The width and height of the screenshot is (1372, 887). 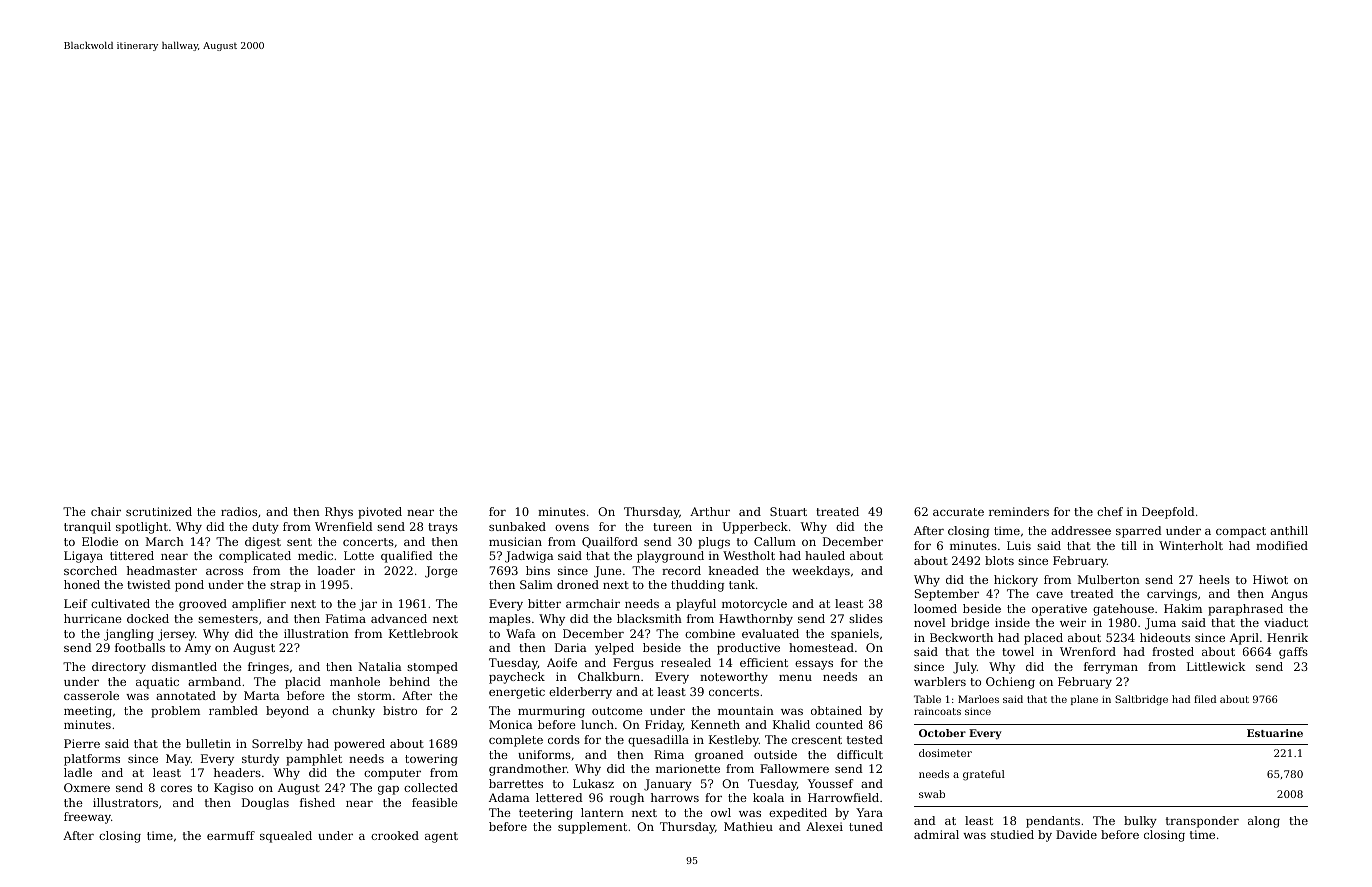 What do you see at coordinates (1293, 653) in the screenshot?
I see `gaffs` at bounding box center [1293, 653].
